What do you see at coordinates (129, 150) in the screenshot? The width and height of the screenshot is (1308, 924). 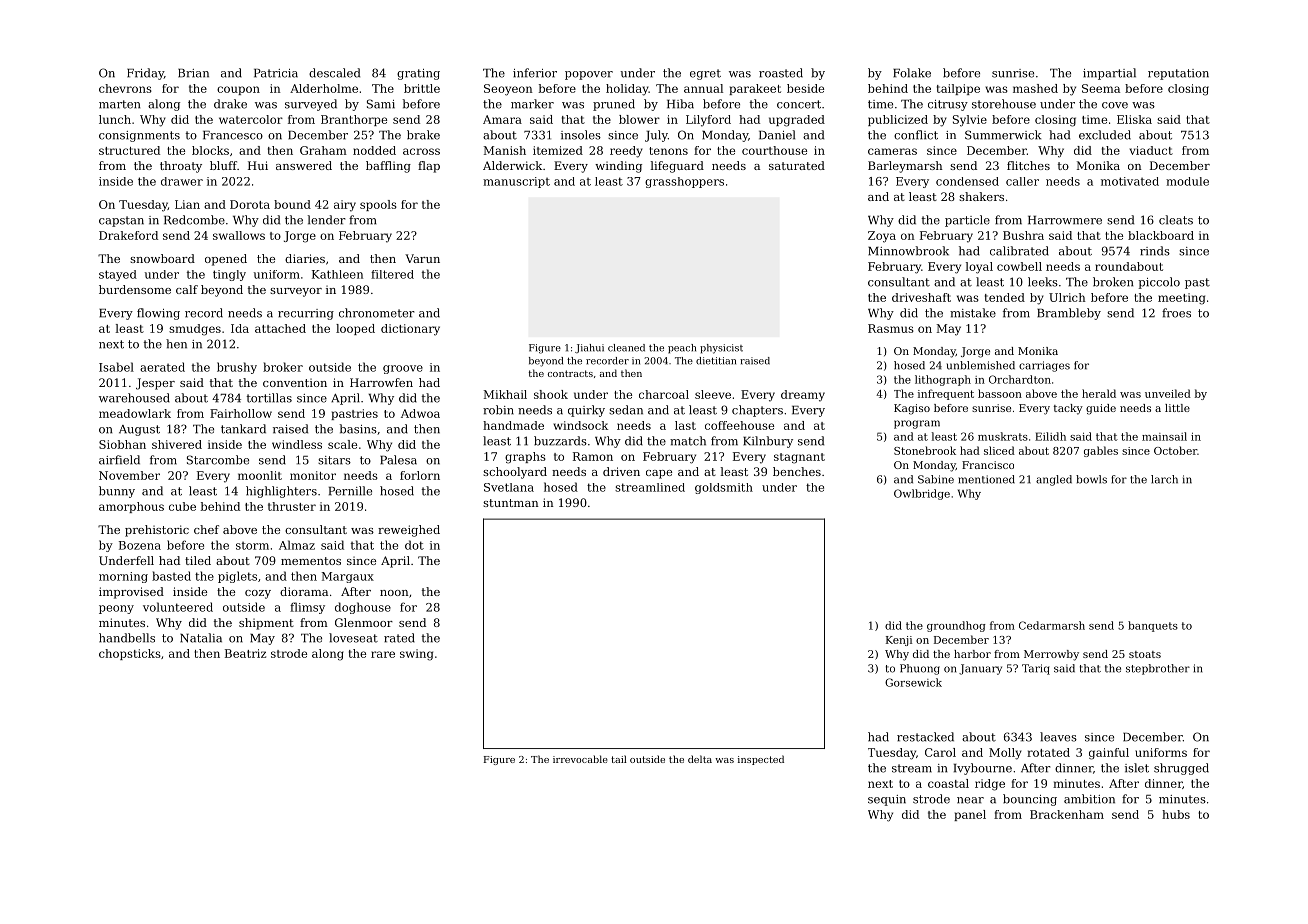 I see `structured` at bounding box center [129, 150].
